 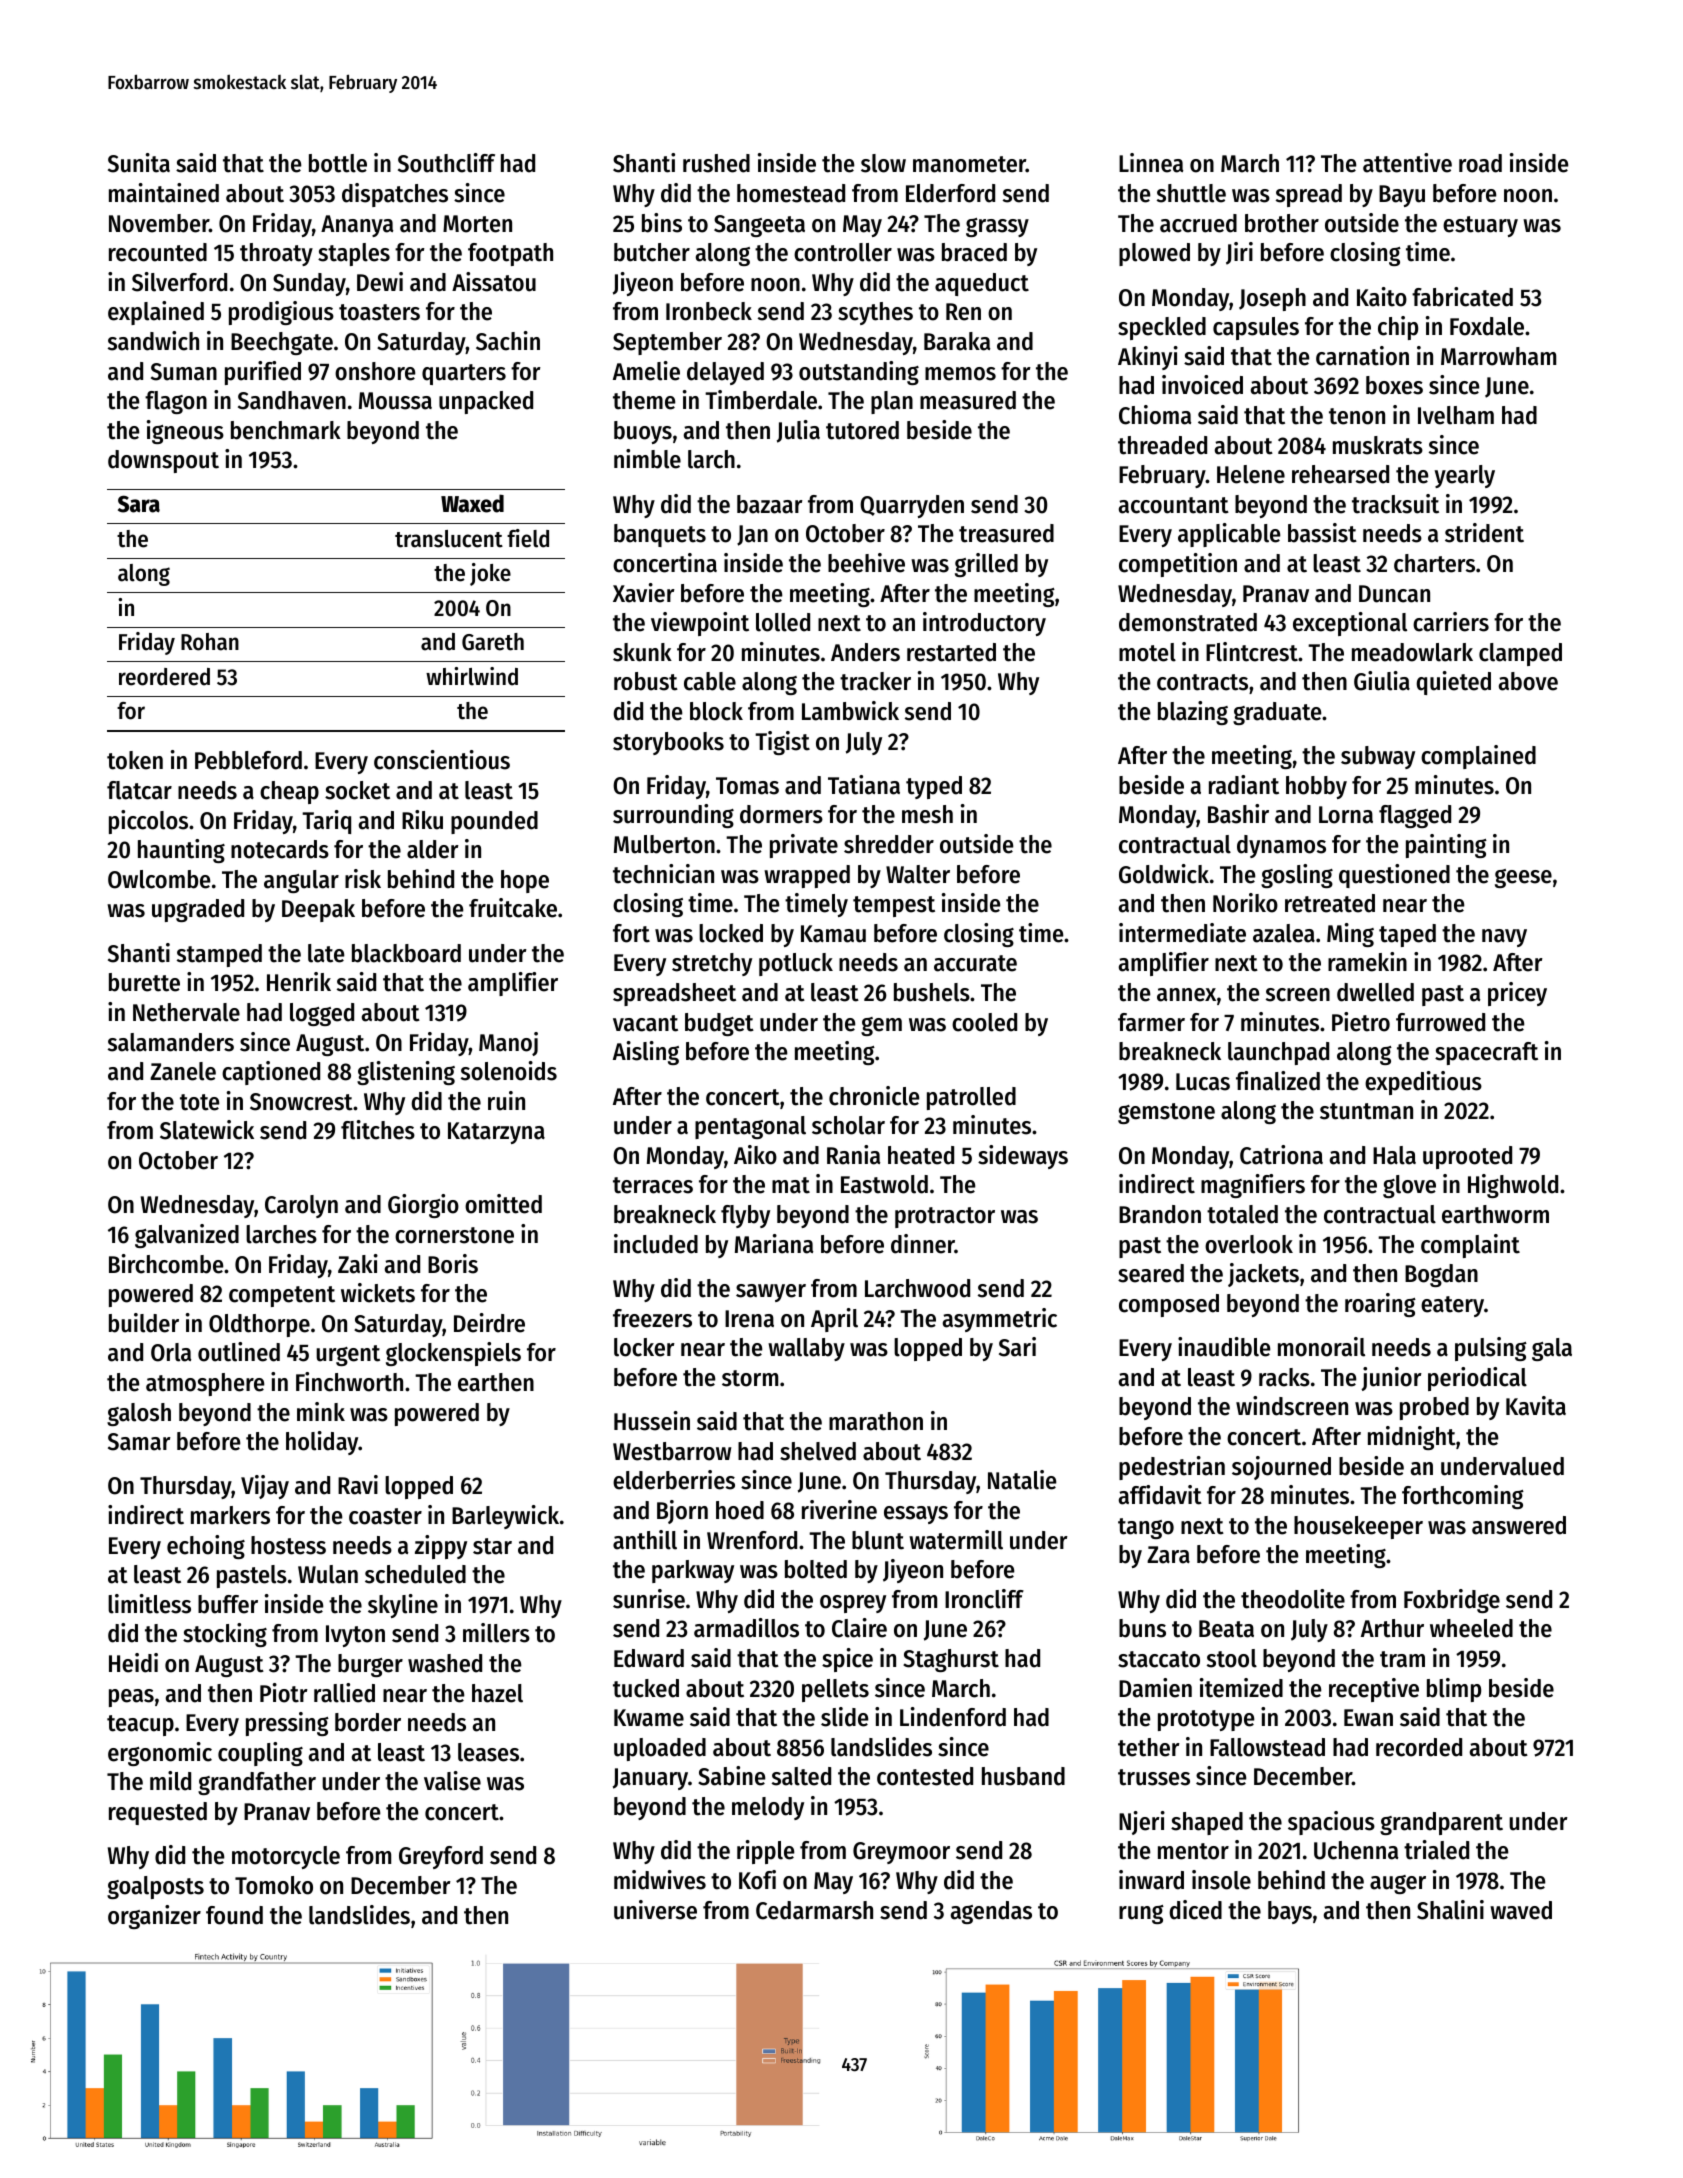 I want to click on contested, so click(x=925, y=1776).
